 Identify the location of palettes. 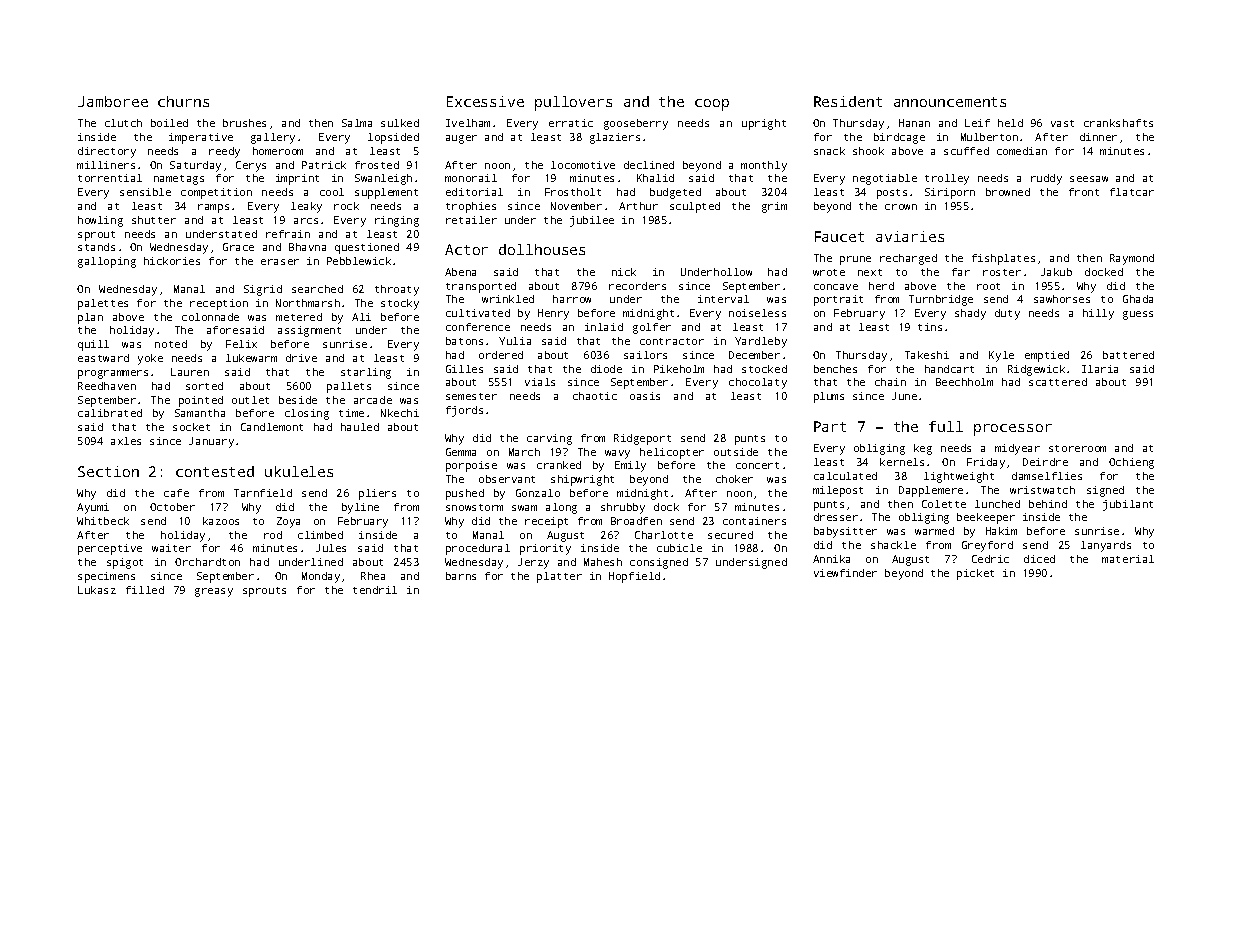
(103, 304).
